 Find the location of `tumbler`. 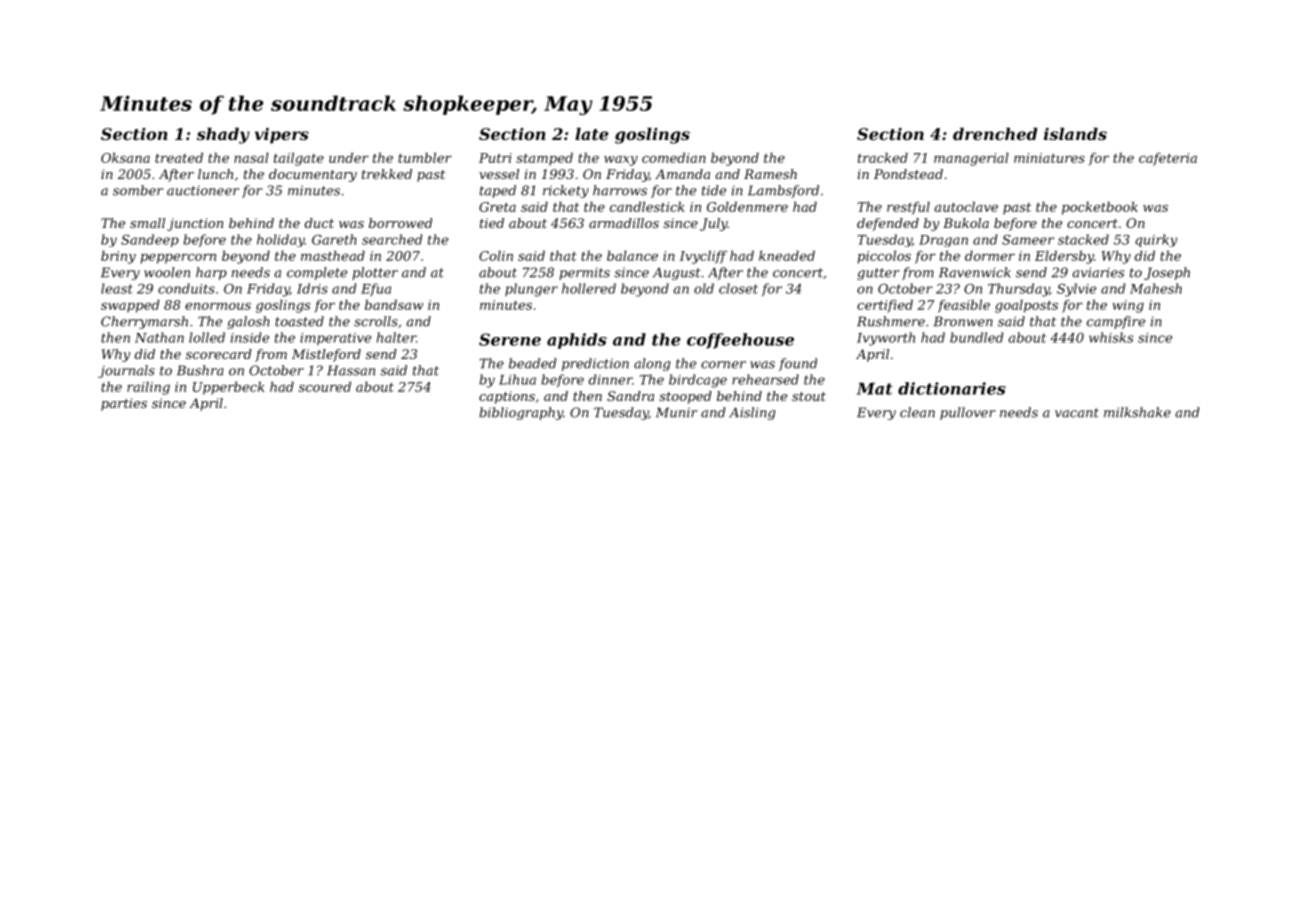

tumbler is located at coordinates (425, 157).
